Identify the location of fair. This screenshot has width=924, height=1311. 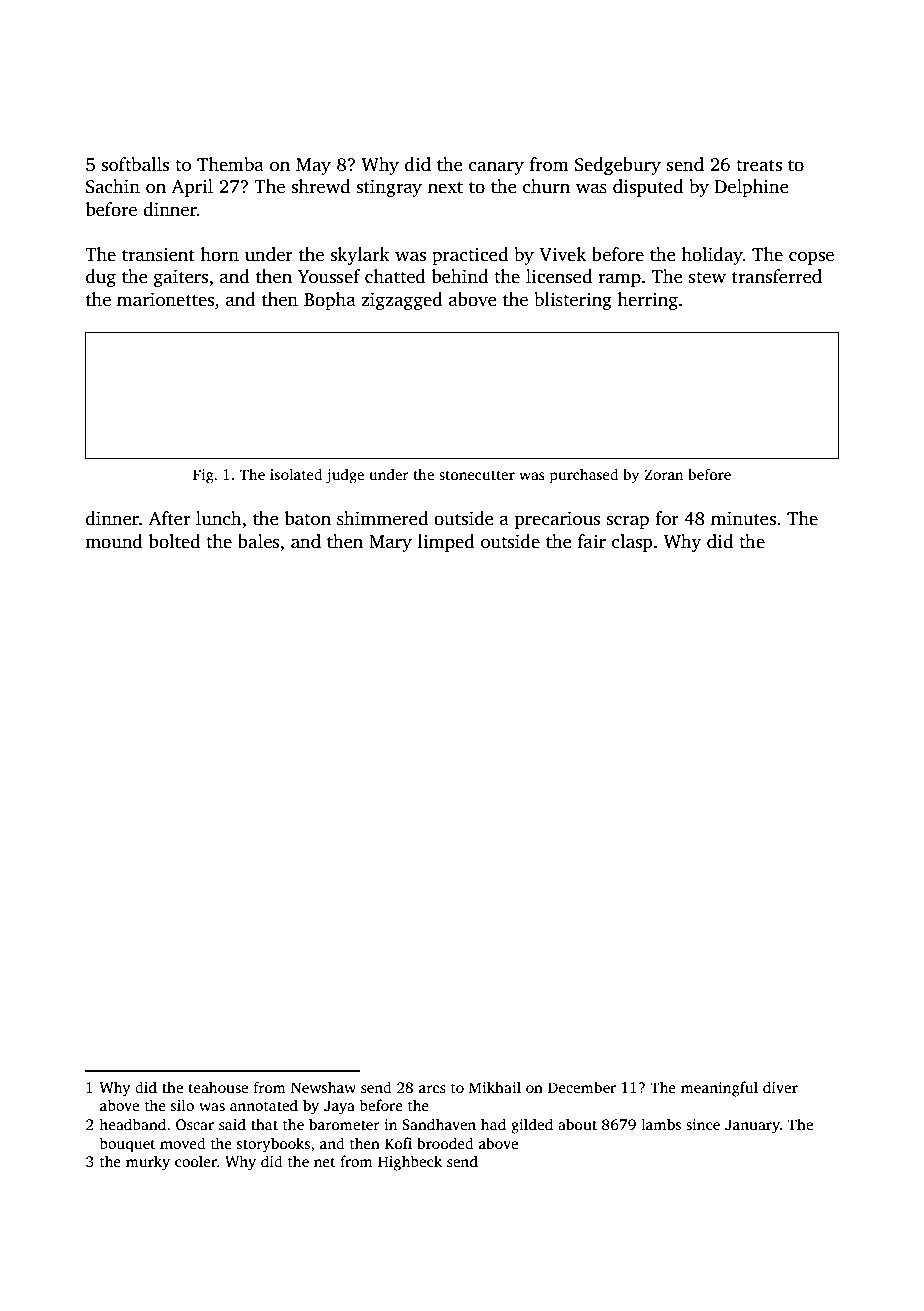
(592, 541).
